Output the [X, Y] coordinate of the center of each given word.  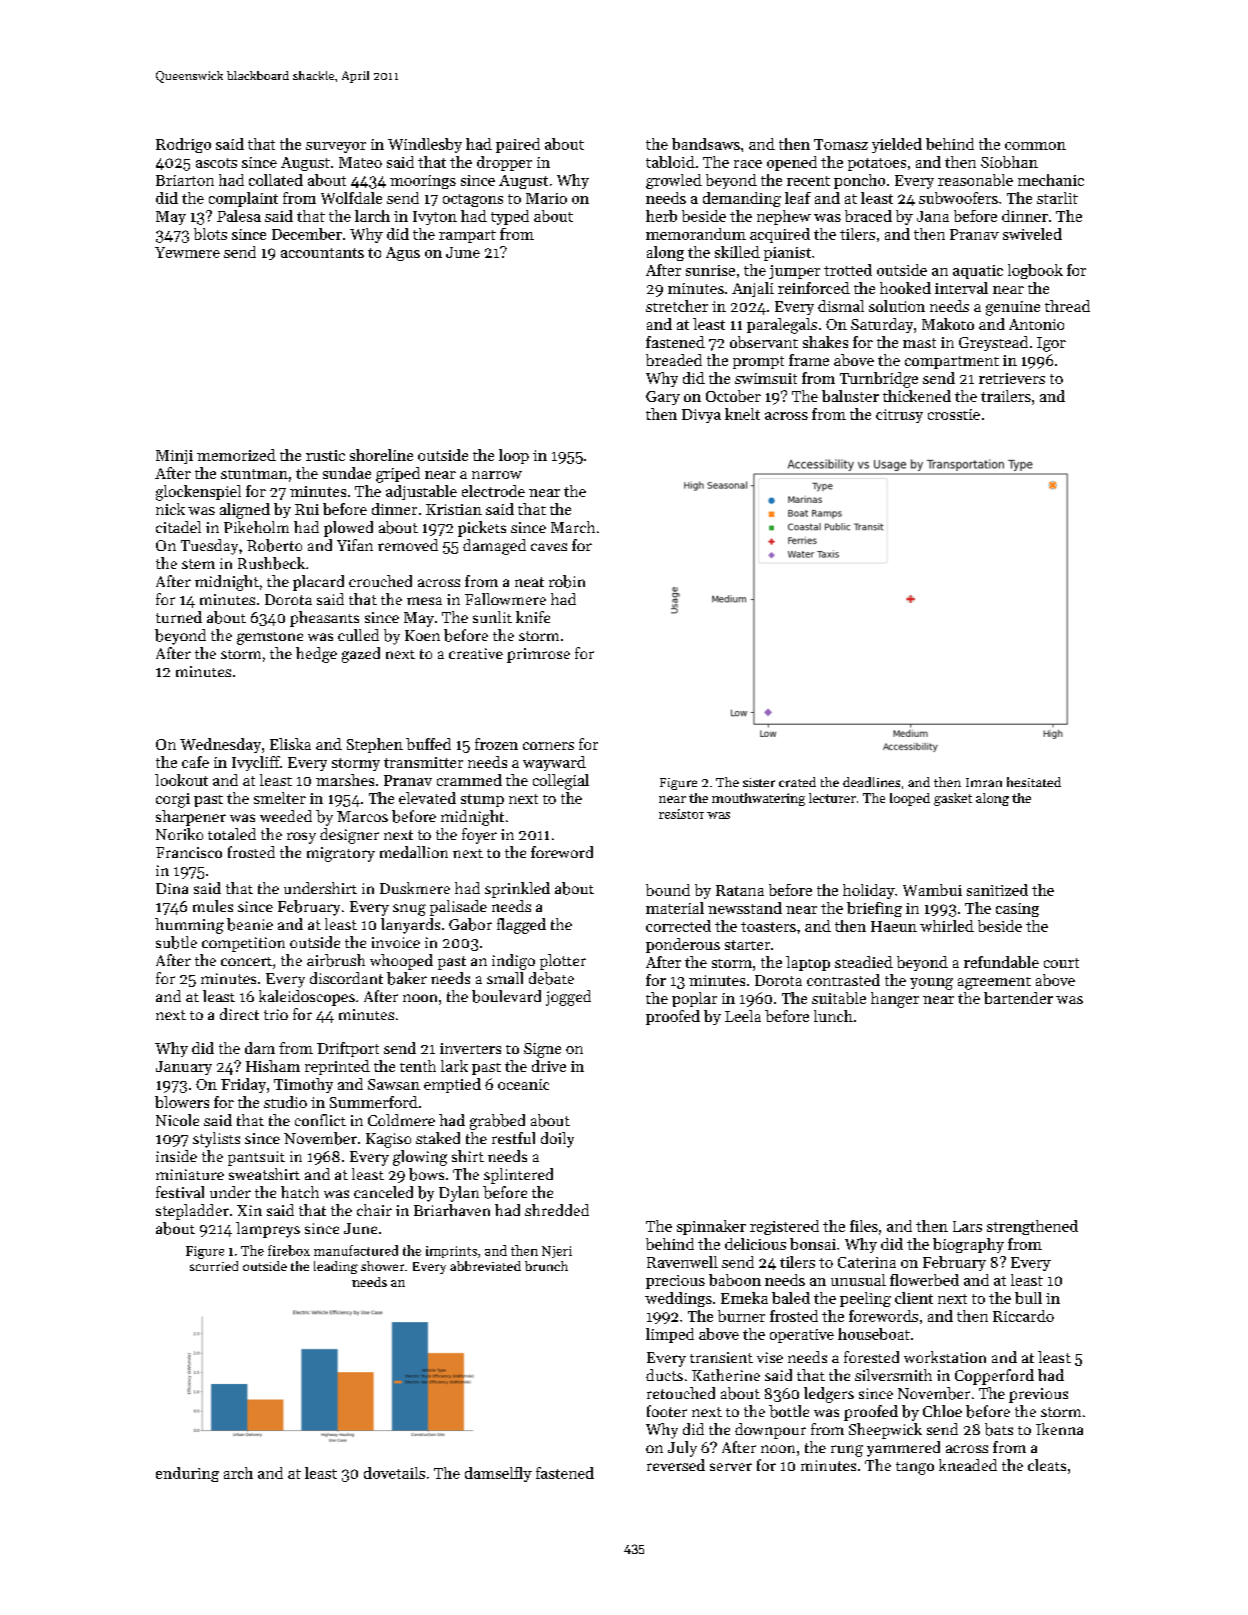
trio [276, 1014]
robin [567, 581]
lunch [833, 1016]
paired [518, 145]
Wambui [932, 890]
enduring [187, 1474]
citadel [178, 527]
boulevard [506, 996]
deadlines [871, 782]
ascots [216, 163]
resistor [681, 814]
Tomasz [841, 144]
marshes [345, 780]
